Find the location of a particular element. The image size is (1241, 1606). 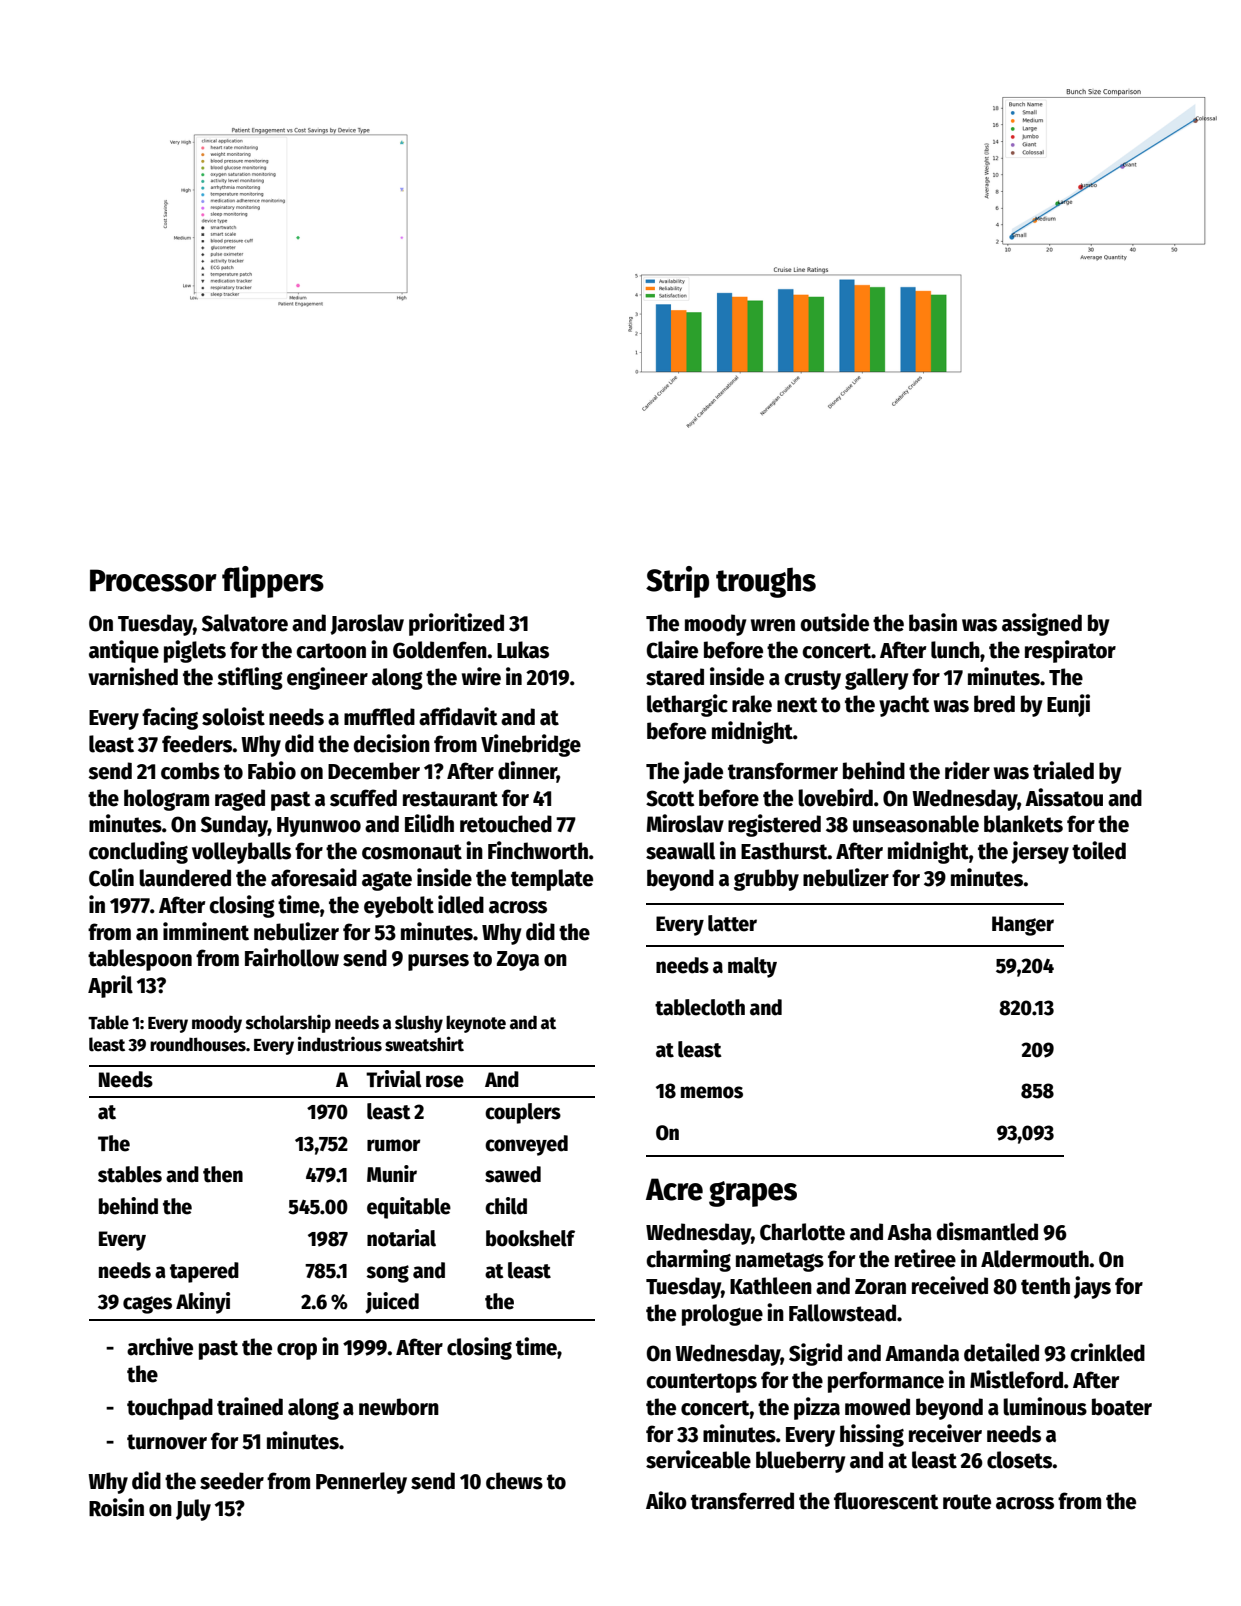

Hanger is located at coordinates (1023, 926).
